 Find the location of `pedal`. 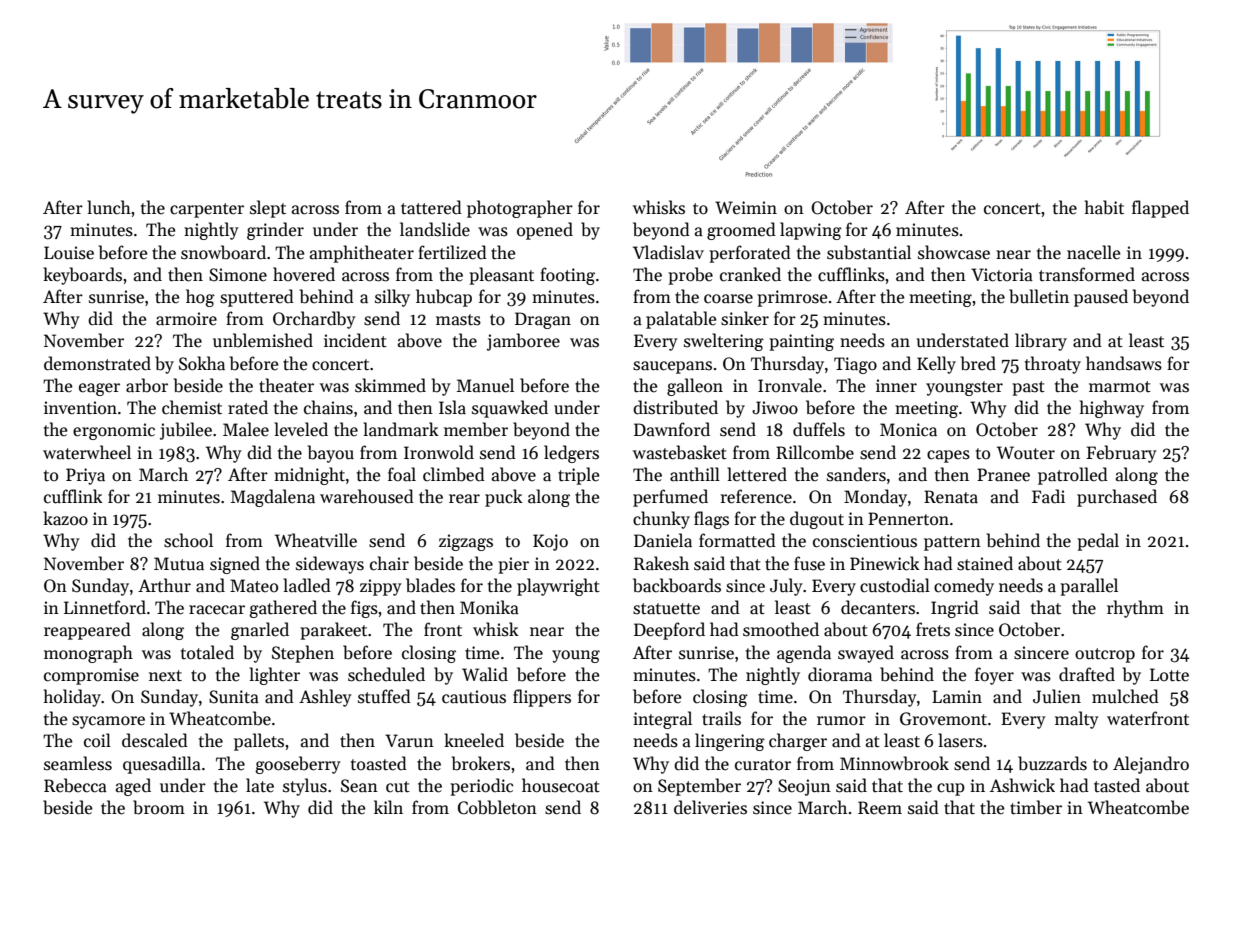

pedal is located at coordinates (1098, 542).
